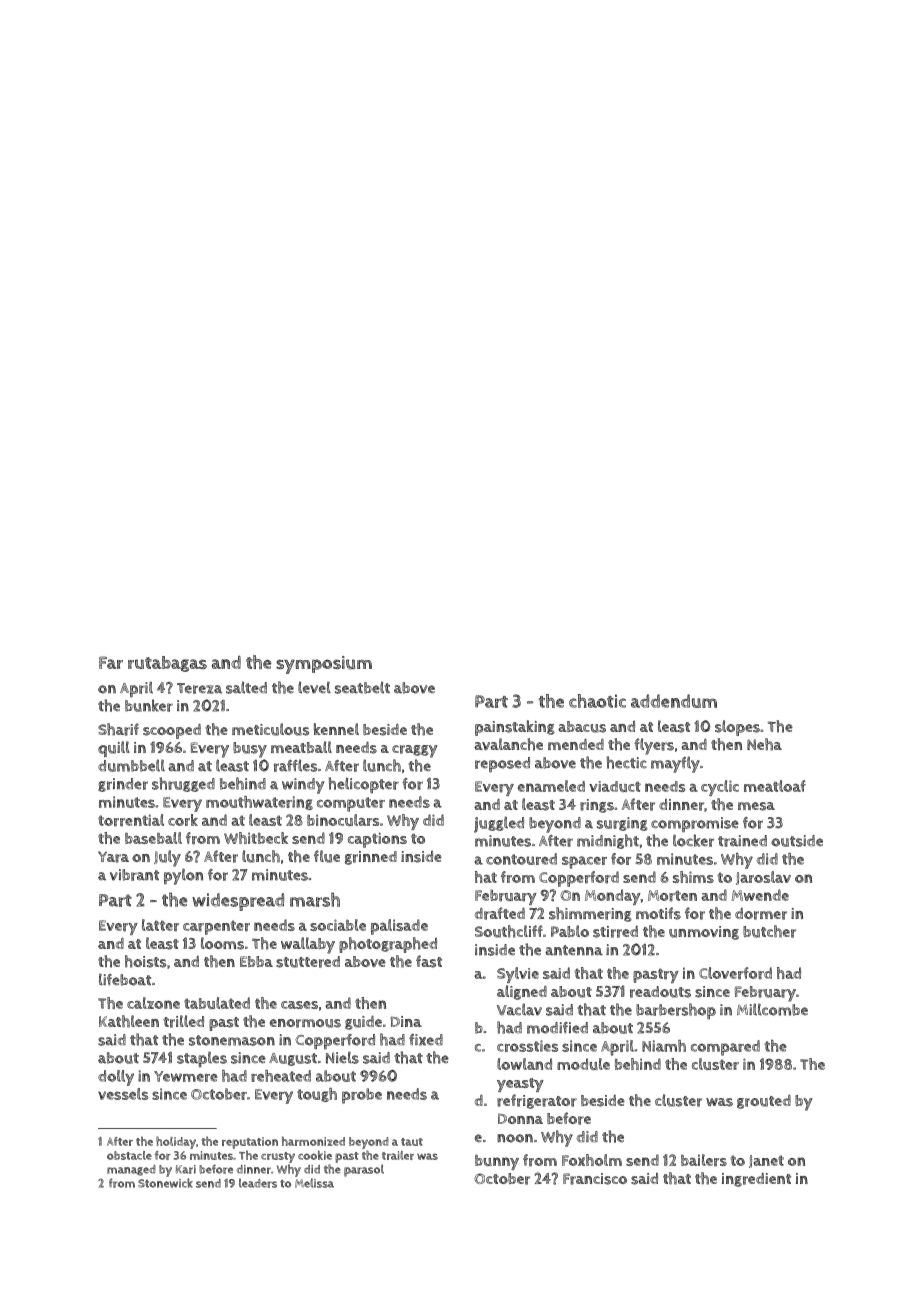 The height and width of the screenshot is (1308, 924). Describe the element at coordinates (515, 1138) in the screenshot. I see `noon` at that location.
